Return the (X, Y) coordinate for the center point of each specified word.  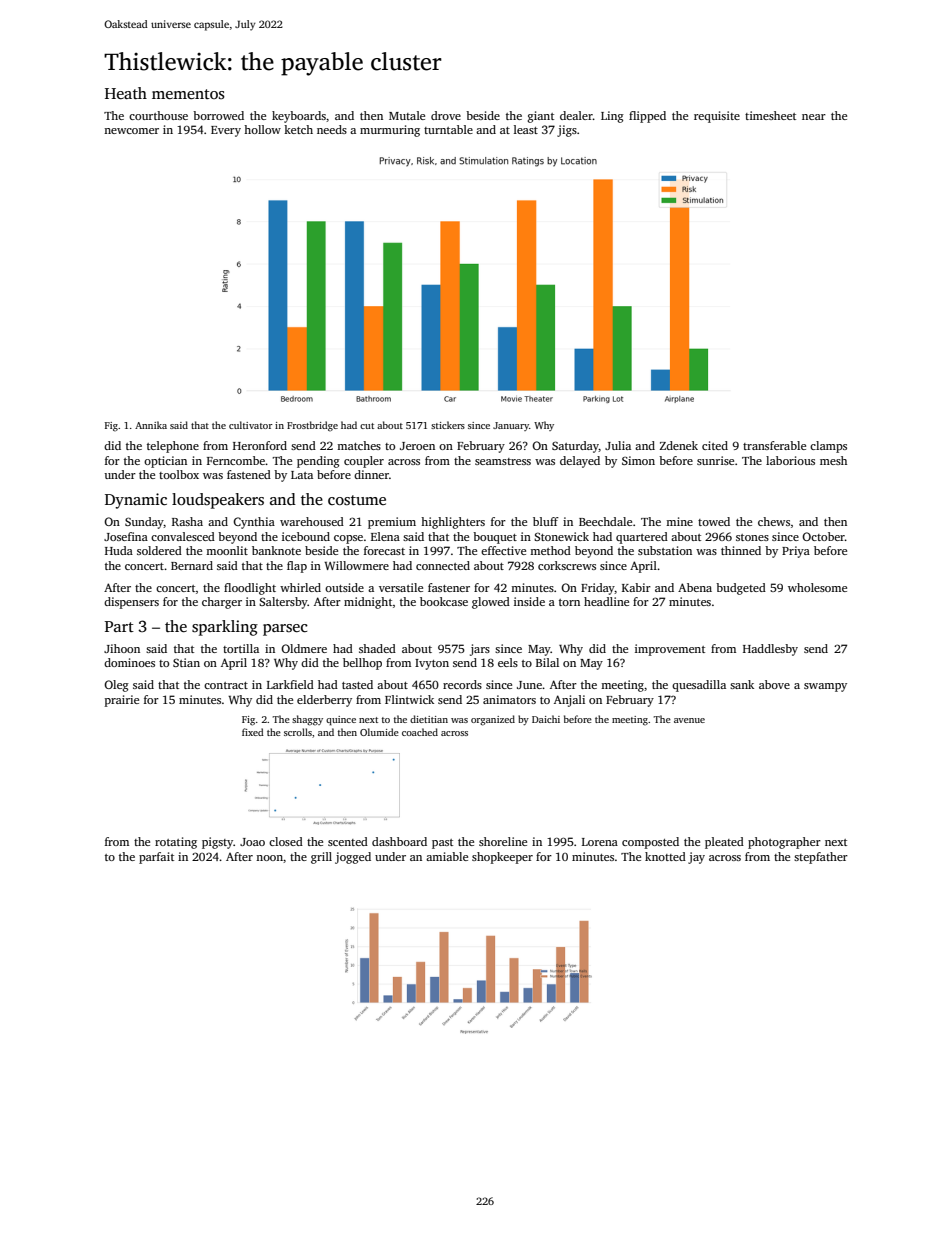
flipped (647, 117)
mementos (188, 94)
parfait (156, 858)
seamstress (503, 461)
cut (367, 426)
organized (493, 720)
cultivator (251, 425)
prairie (122, 701)
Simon (638, 460)
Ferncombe (236, 460)
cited (715, 445)
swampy (825, 687)
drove (446, 115)
